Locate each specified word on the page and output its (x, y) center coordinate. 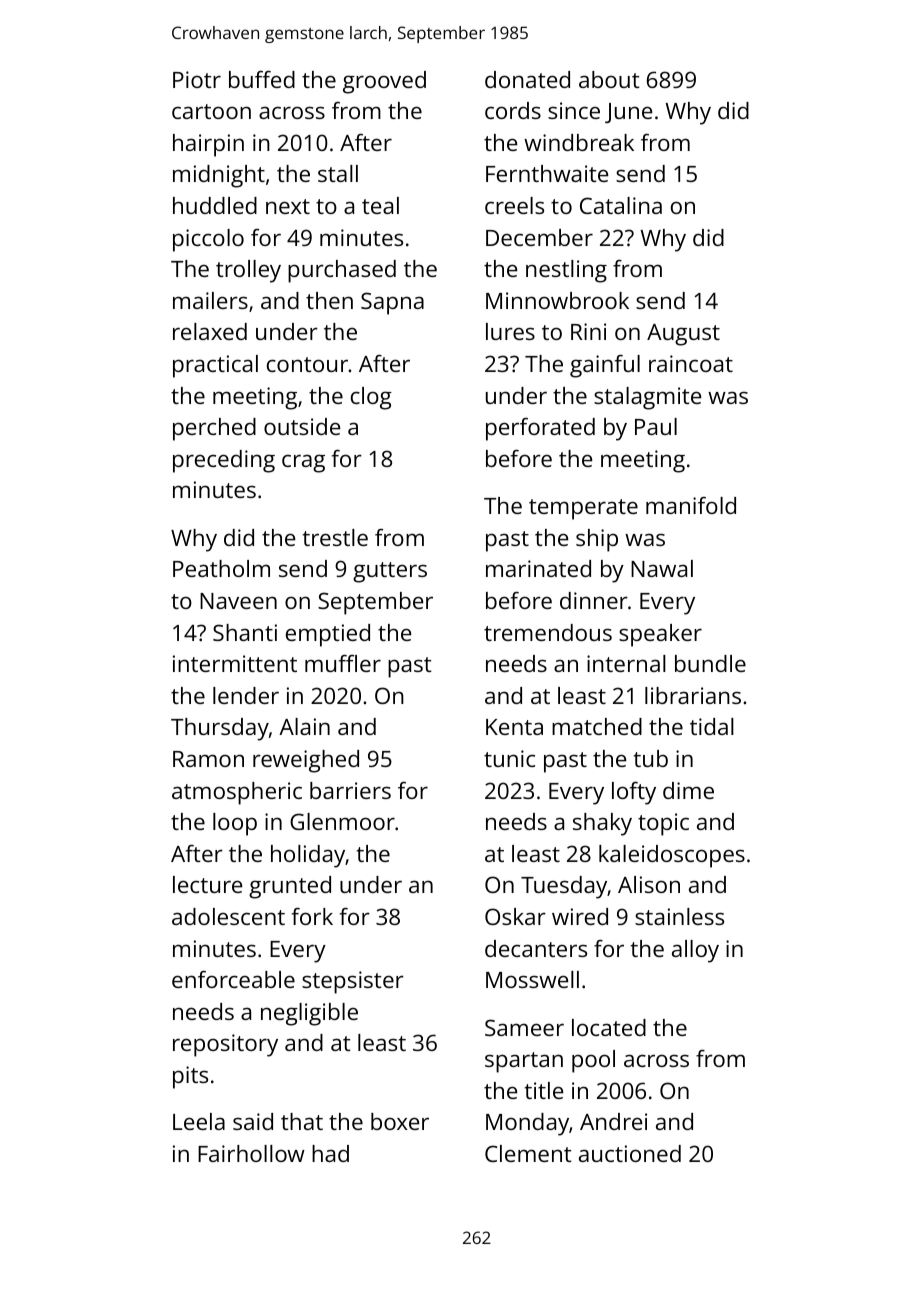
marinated (538, 568)
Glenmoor (342, 821)
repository (225, 1045)
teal (380, 205)
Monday (527, 1124)
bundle (710, 663)
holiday (308, 856)
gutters (390, 572)
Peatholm (221, 568)
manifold (691, 505)
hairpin (208, 145)
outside (302, 426)
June (628, 113)
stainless (679, 916)
